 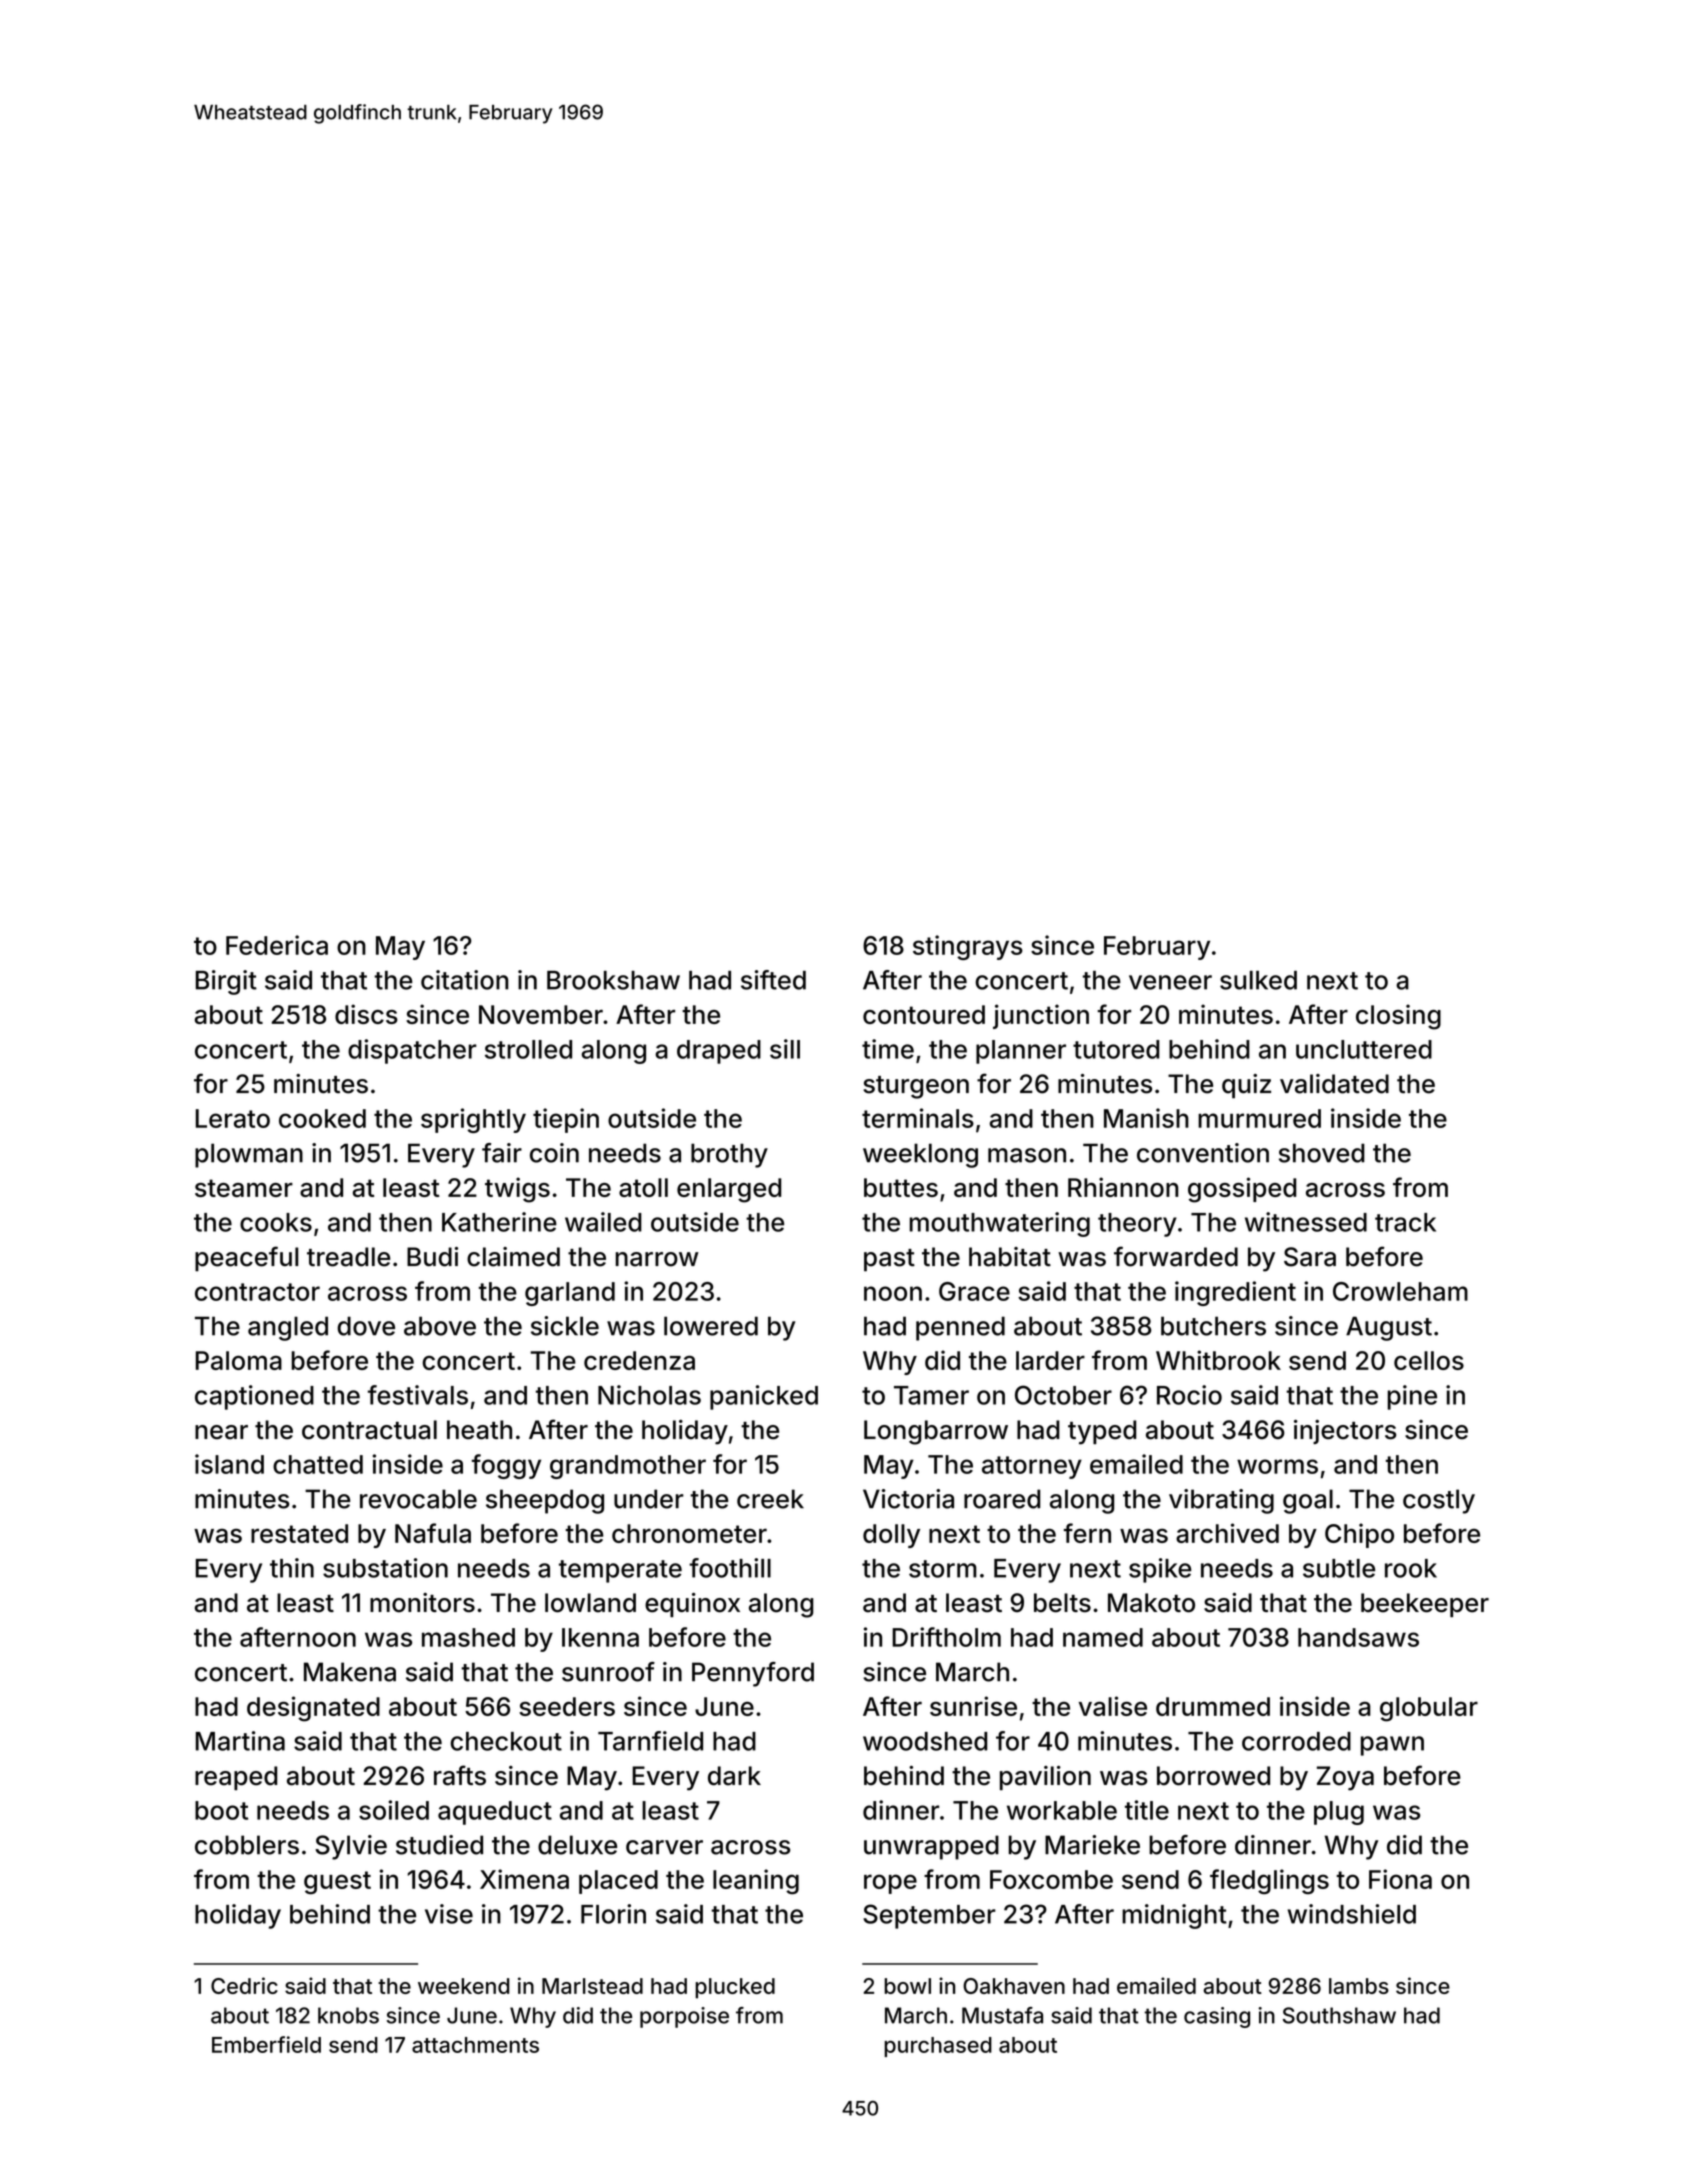 I want to click on Southshaw, so click(x=1339, y=2015).
